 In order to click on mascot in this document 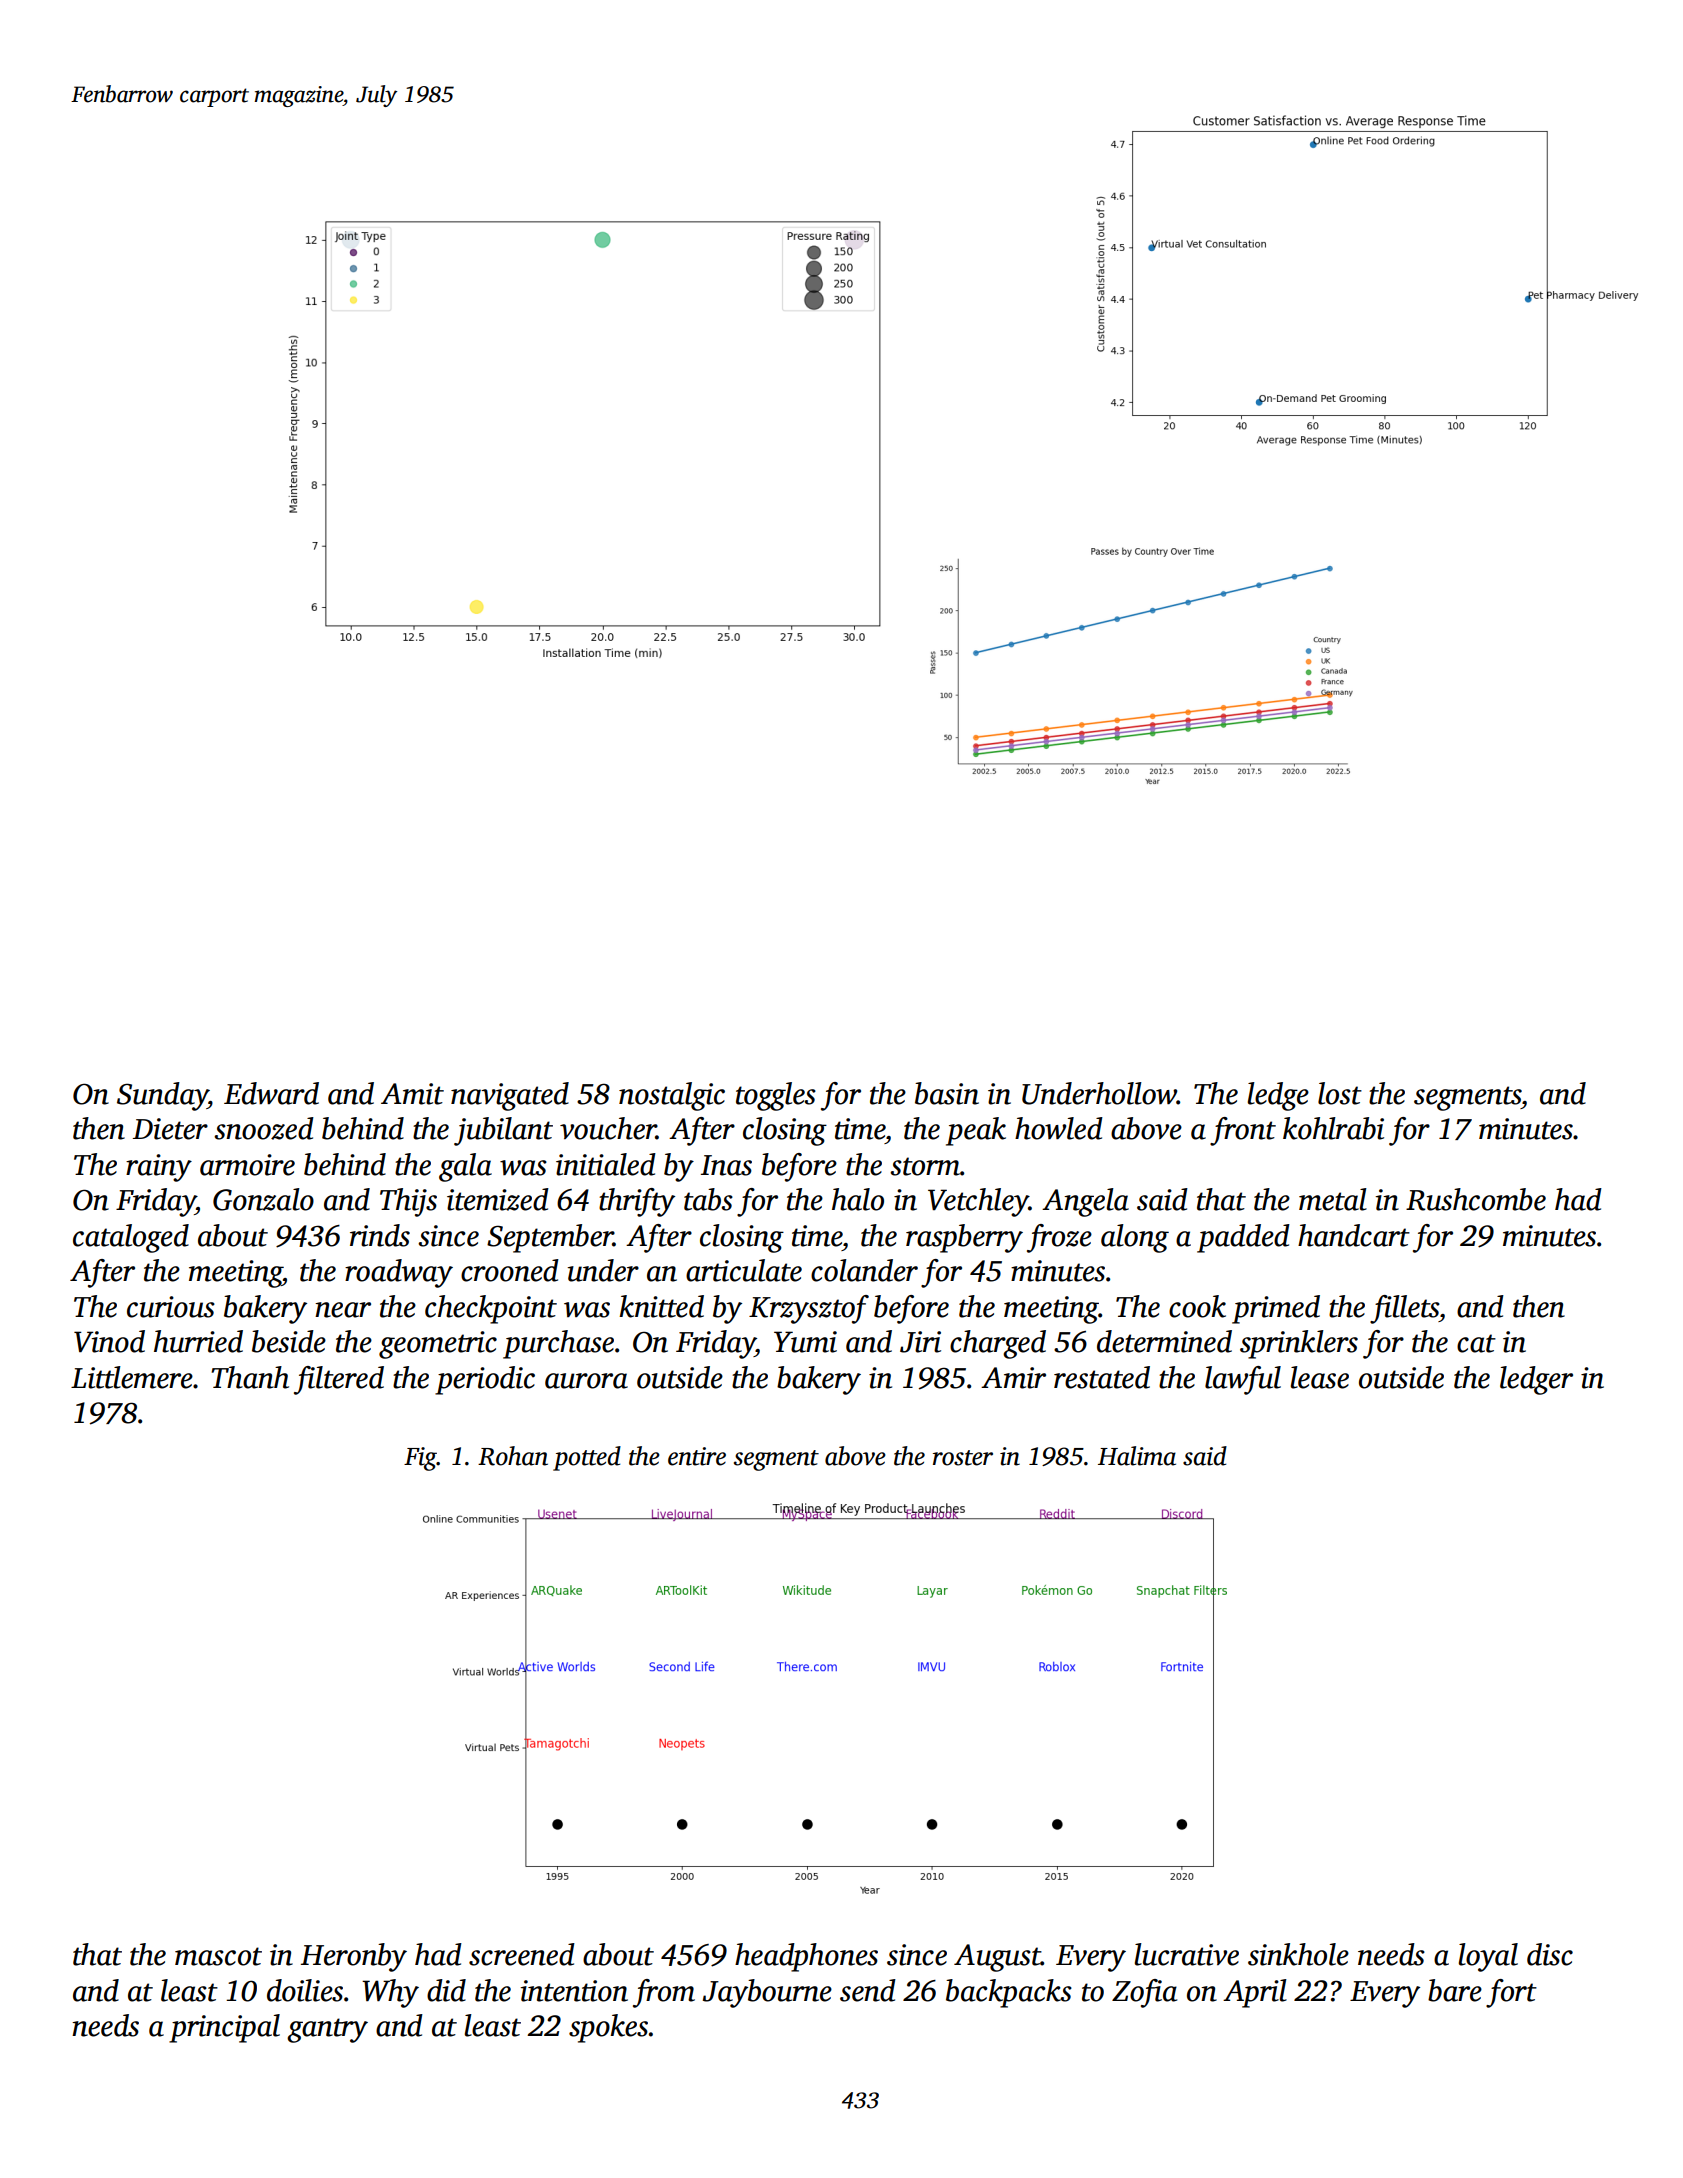, I will do `click(218, 1956)`.
